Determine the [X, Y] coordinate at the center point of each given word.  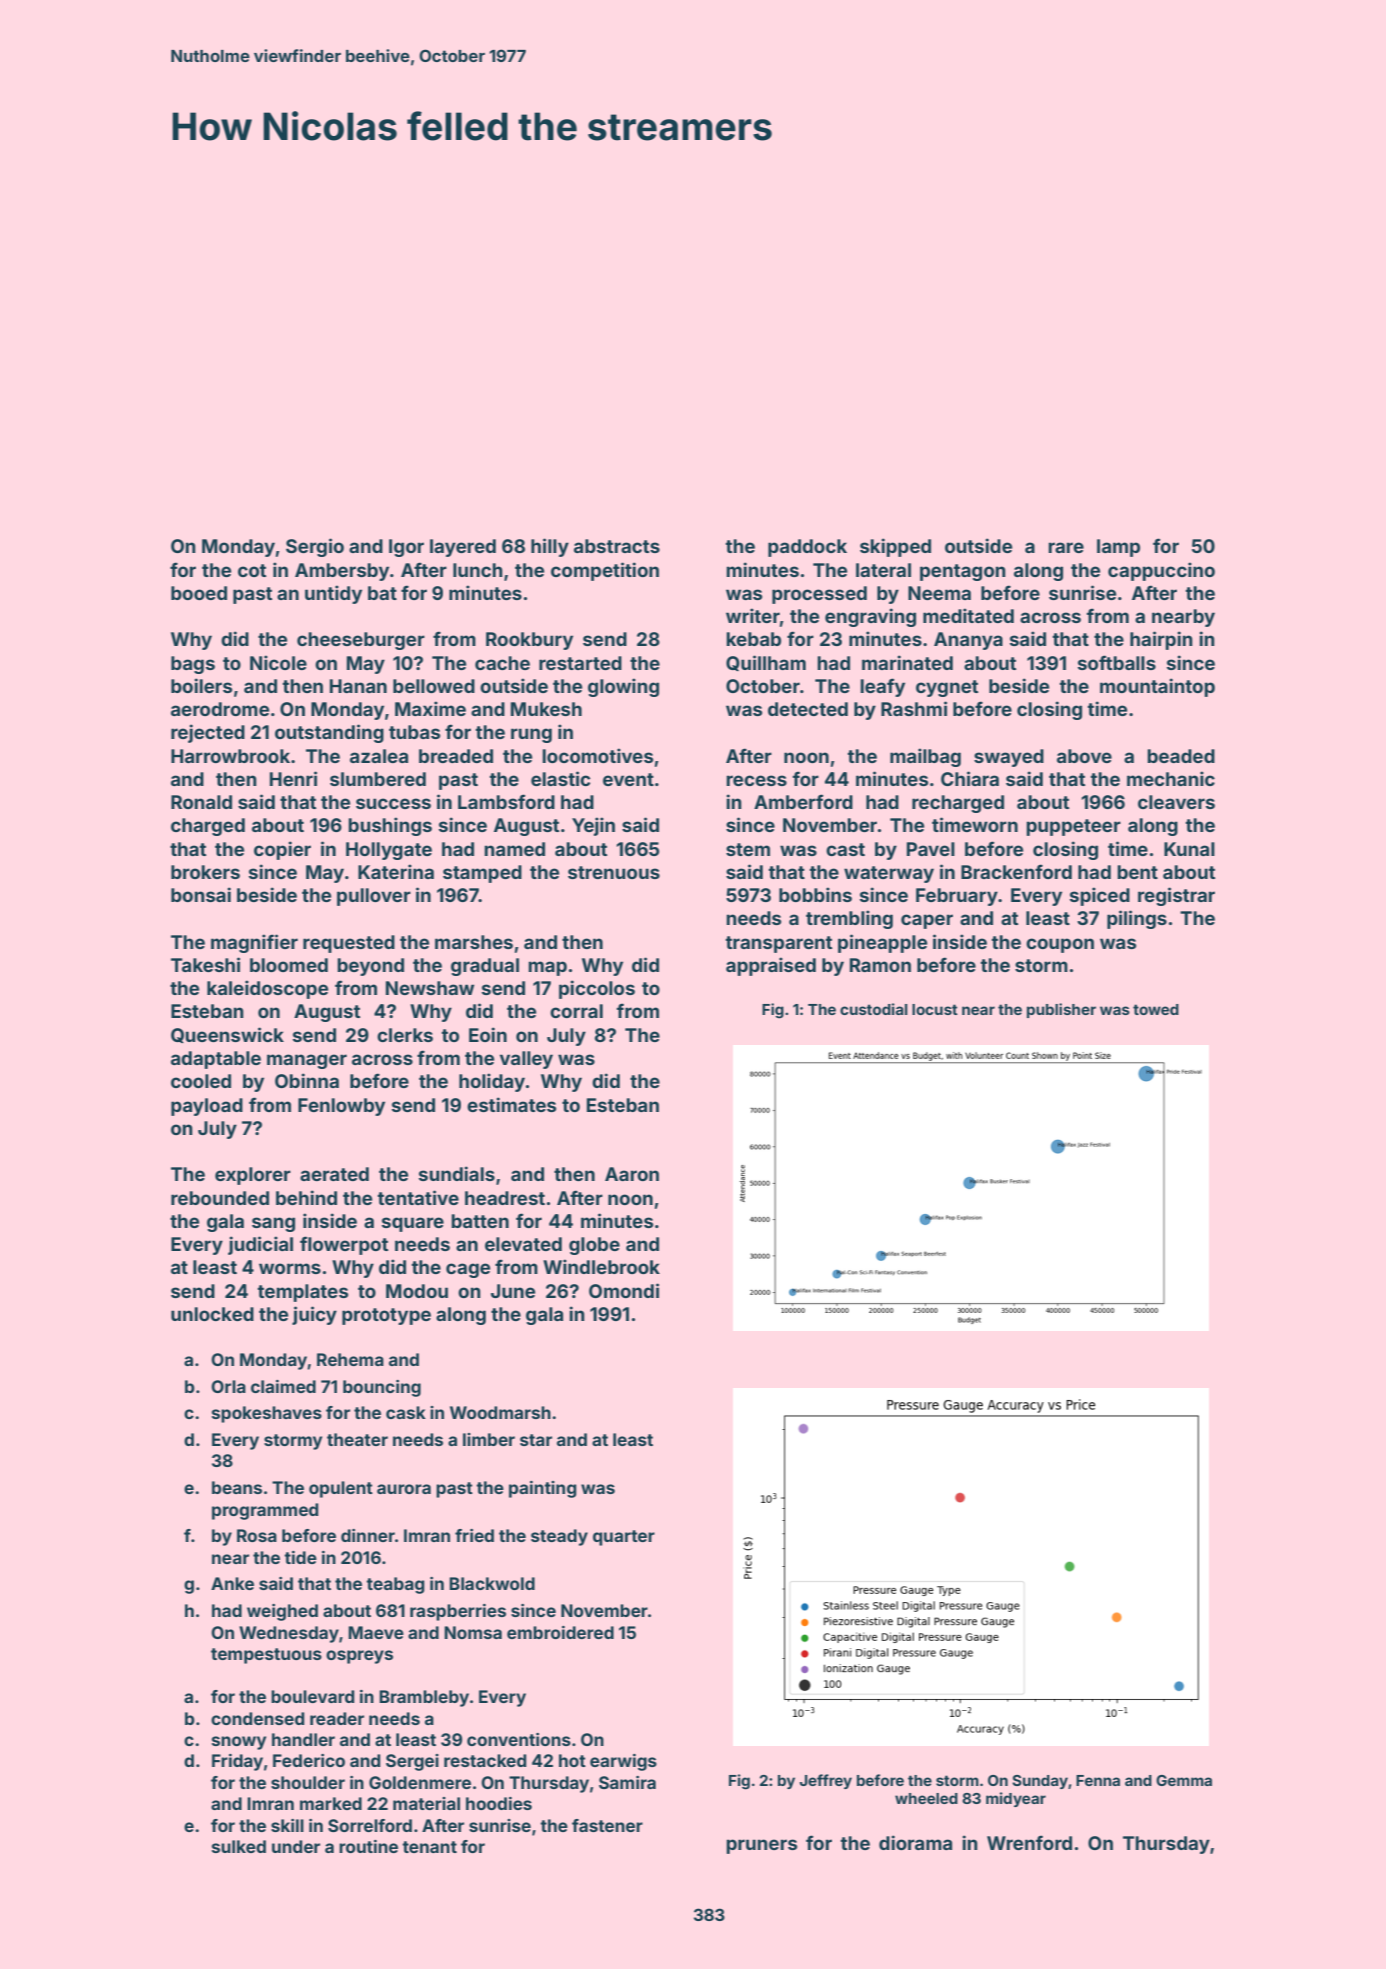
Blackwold [492, 1583]
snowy [239, 1743]
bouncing [382, 1388]
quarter [624, 1538]
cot [252, 570]
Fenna [1098, 1780]
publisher [1061, 1010]
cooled [201, 1081]
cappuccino [1161, 571]
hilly [550, 547]
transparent [778, 944]
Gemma [1184, 1780]
